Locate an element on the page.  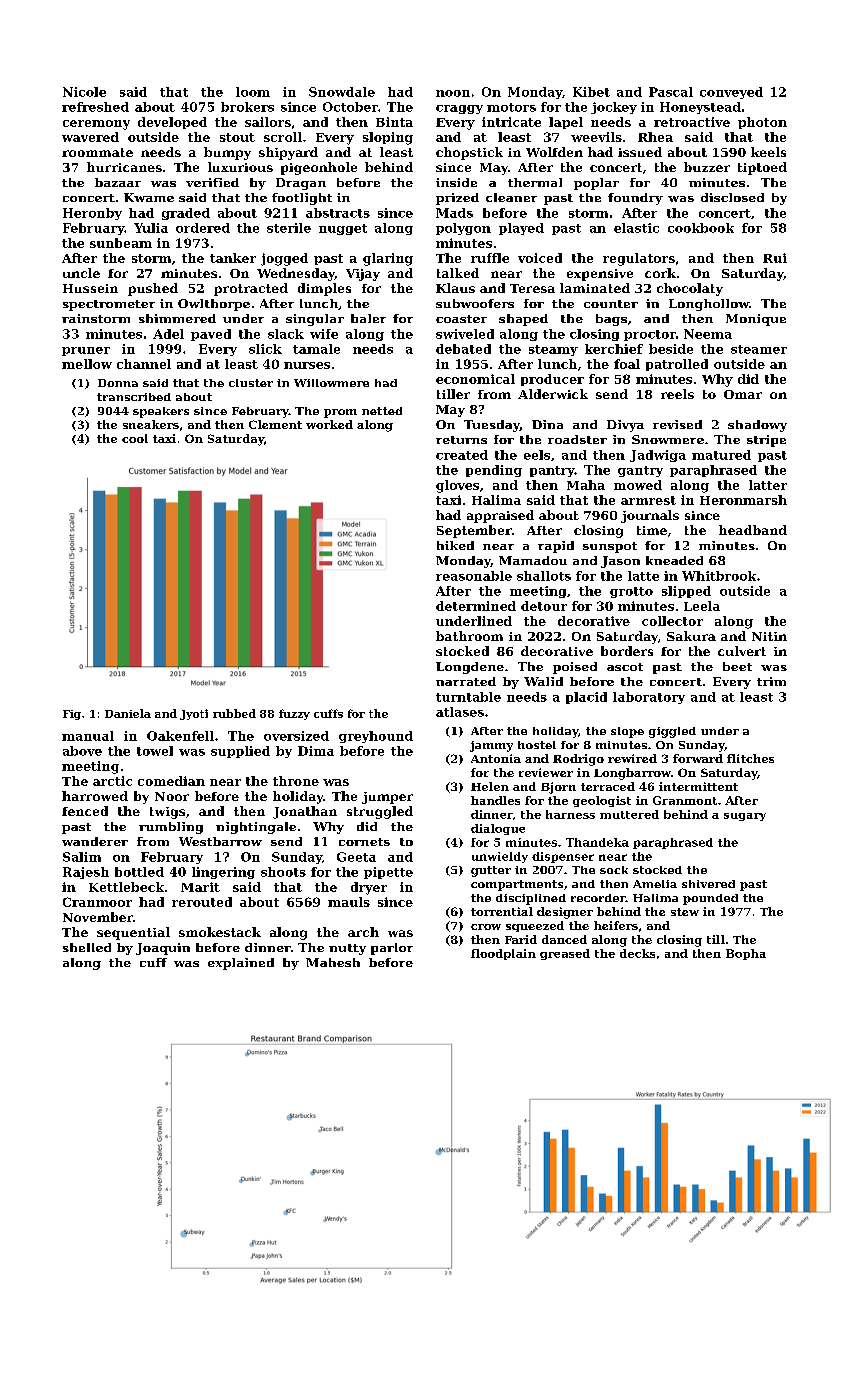
Salim is located at coordinates (82, 857).
